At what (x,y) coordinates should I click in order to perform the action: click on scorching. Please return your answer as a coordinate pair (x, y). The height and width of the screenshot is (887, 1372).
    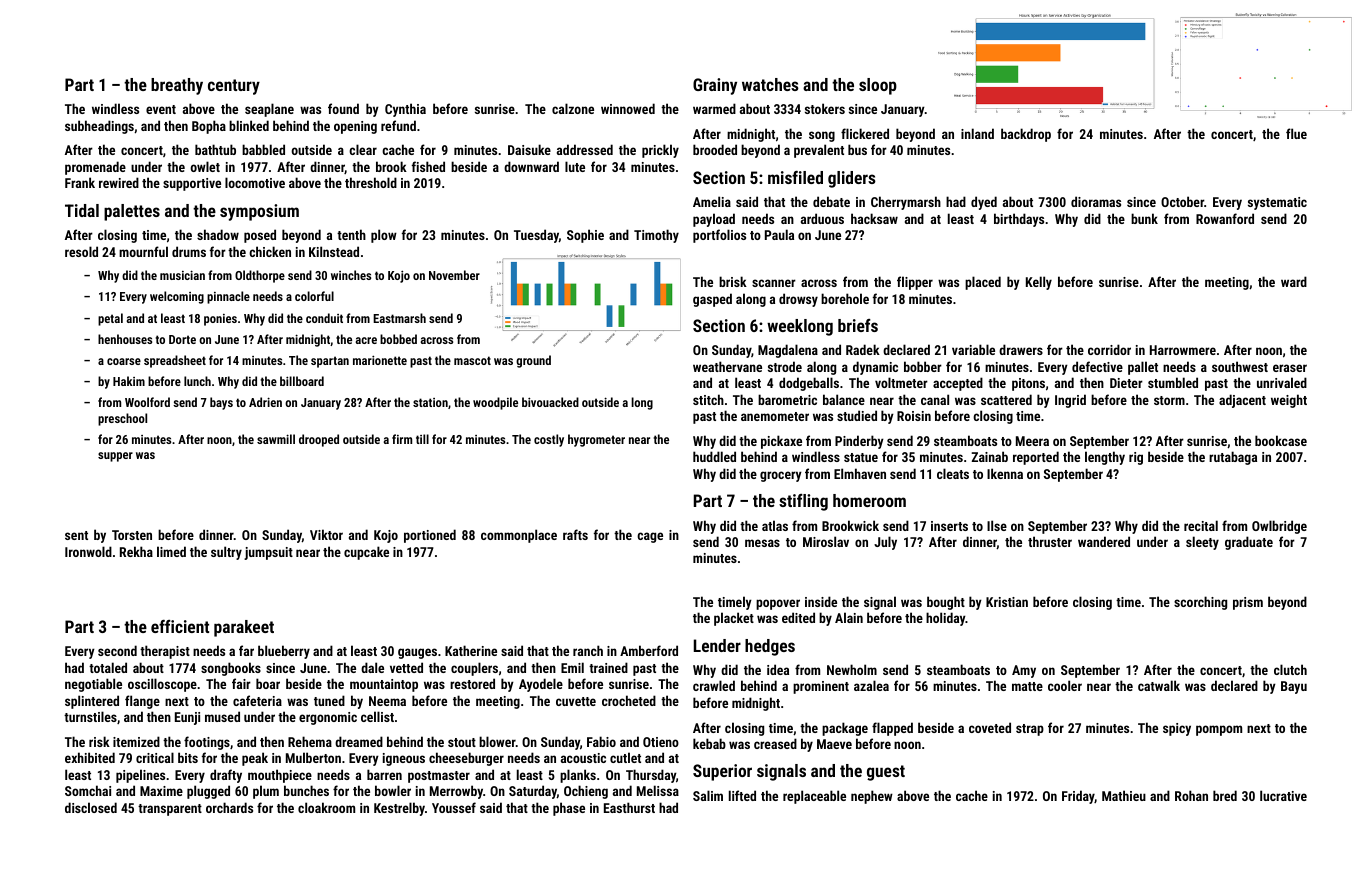
    Looking at the image, I should click on (1200, 603).
